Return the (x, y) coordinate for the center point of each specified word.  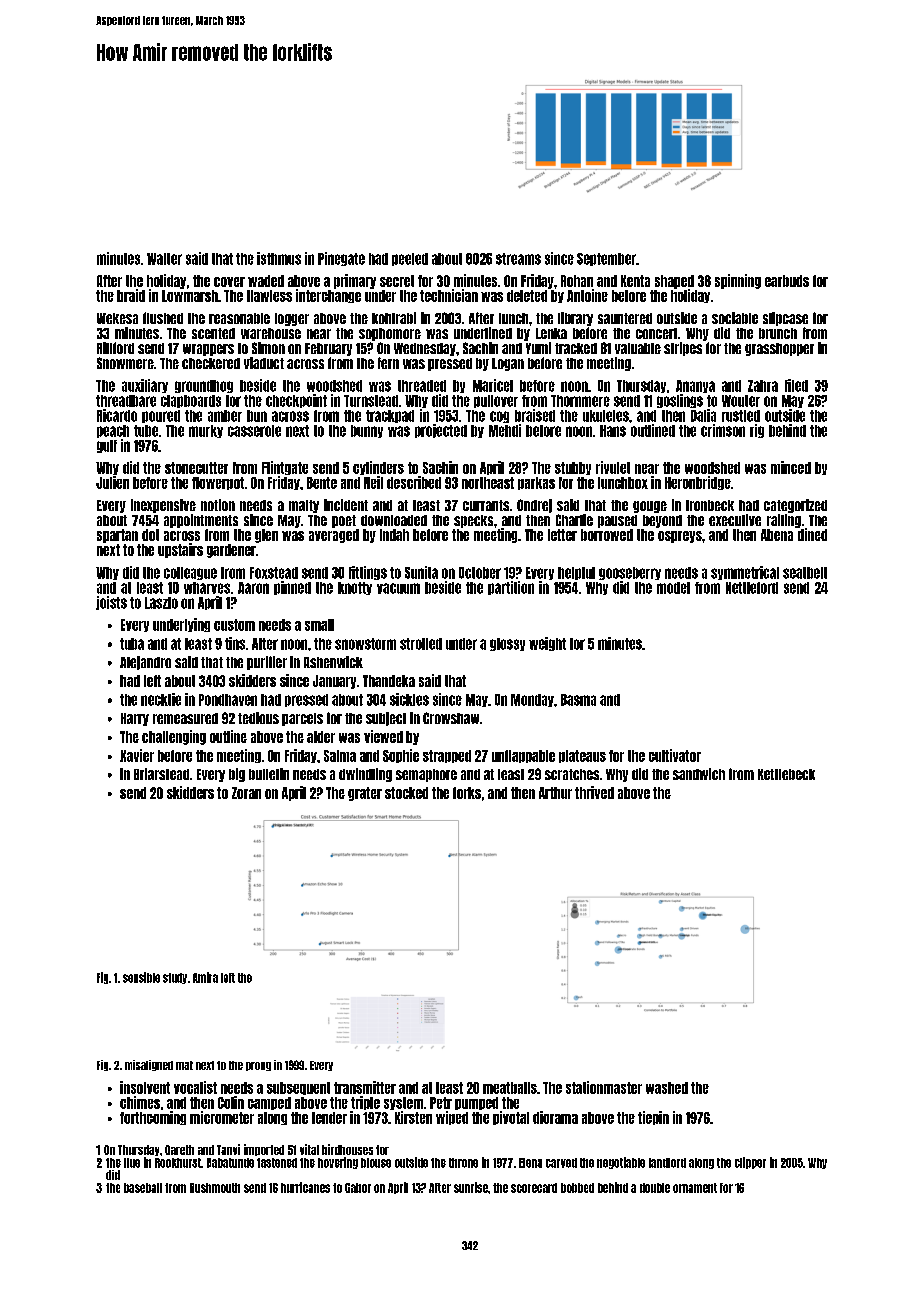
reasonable (239, 318)
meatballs (510, 1088)
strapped (447, 756)
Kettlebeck (786, 774)
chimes (140, 1102)
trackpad (390, 416)
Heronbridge (698, 483)
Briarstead (161, 774)
